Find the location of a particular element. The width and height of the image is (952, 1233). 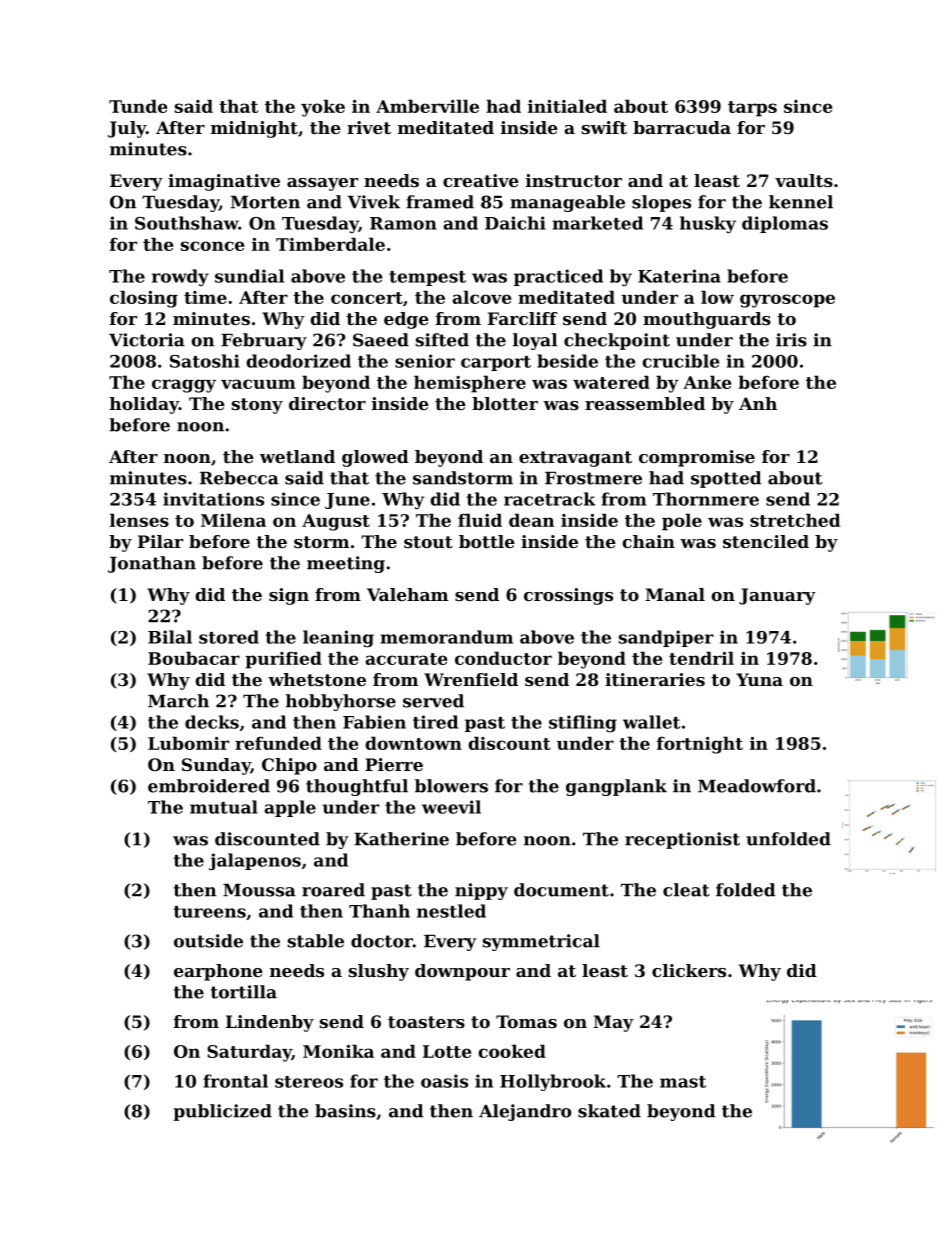

Katerina is located at coordinates (679, 276).
